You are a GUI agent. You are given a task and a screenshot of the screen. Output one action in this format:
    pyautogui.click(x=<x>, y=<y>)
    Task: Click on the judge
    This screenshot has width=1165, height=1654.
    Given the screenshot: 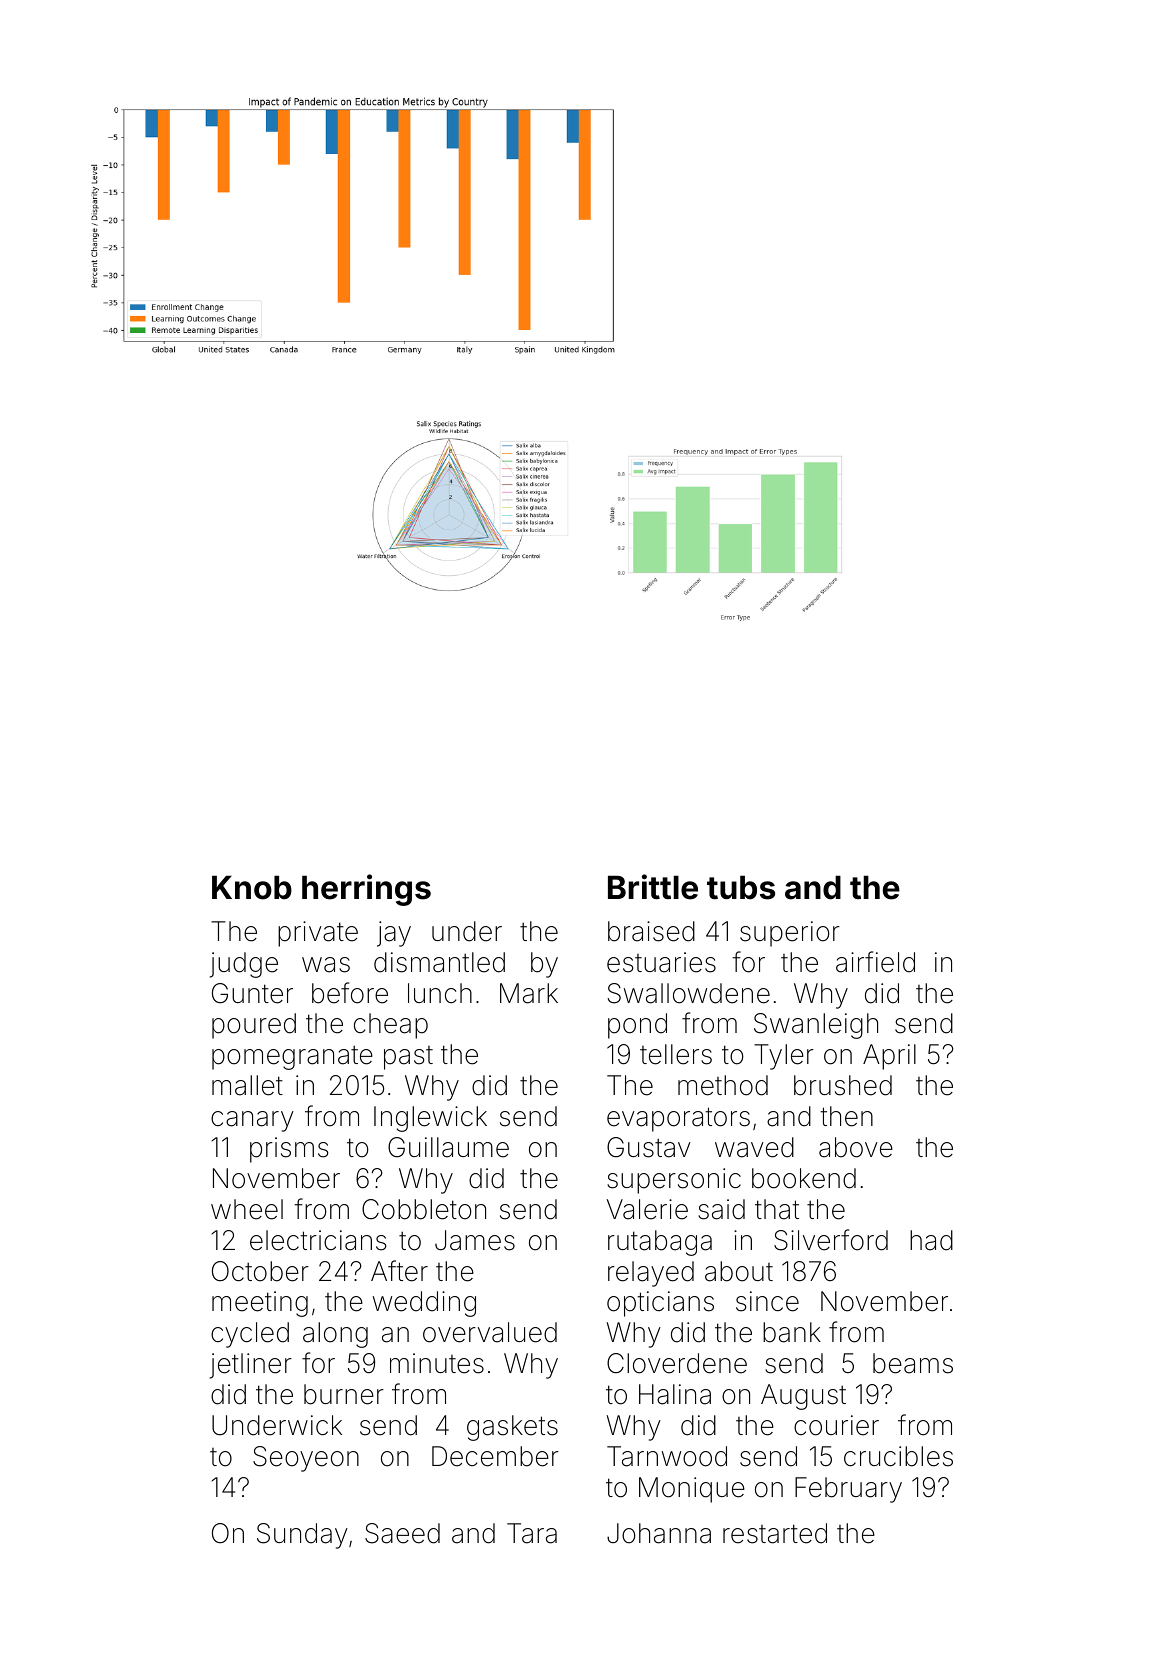 What is the action you would take?
    pyautogui.click(x=244, y=965)
